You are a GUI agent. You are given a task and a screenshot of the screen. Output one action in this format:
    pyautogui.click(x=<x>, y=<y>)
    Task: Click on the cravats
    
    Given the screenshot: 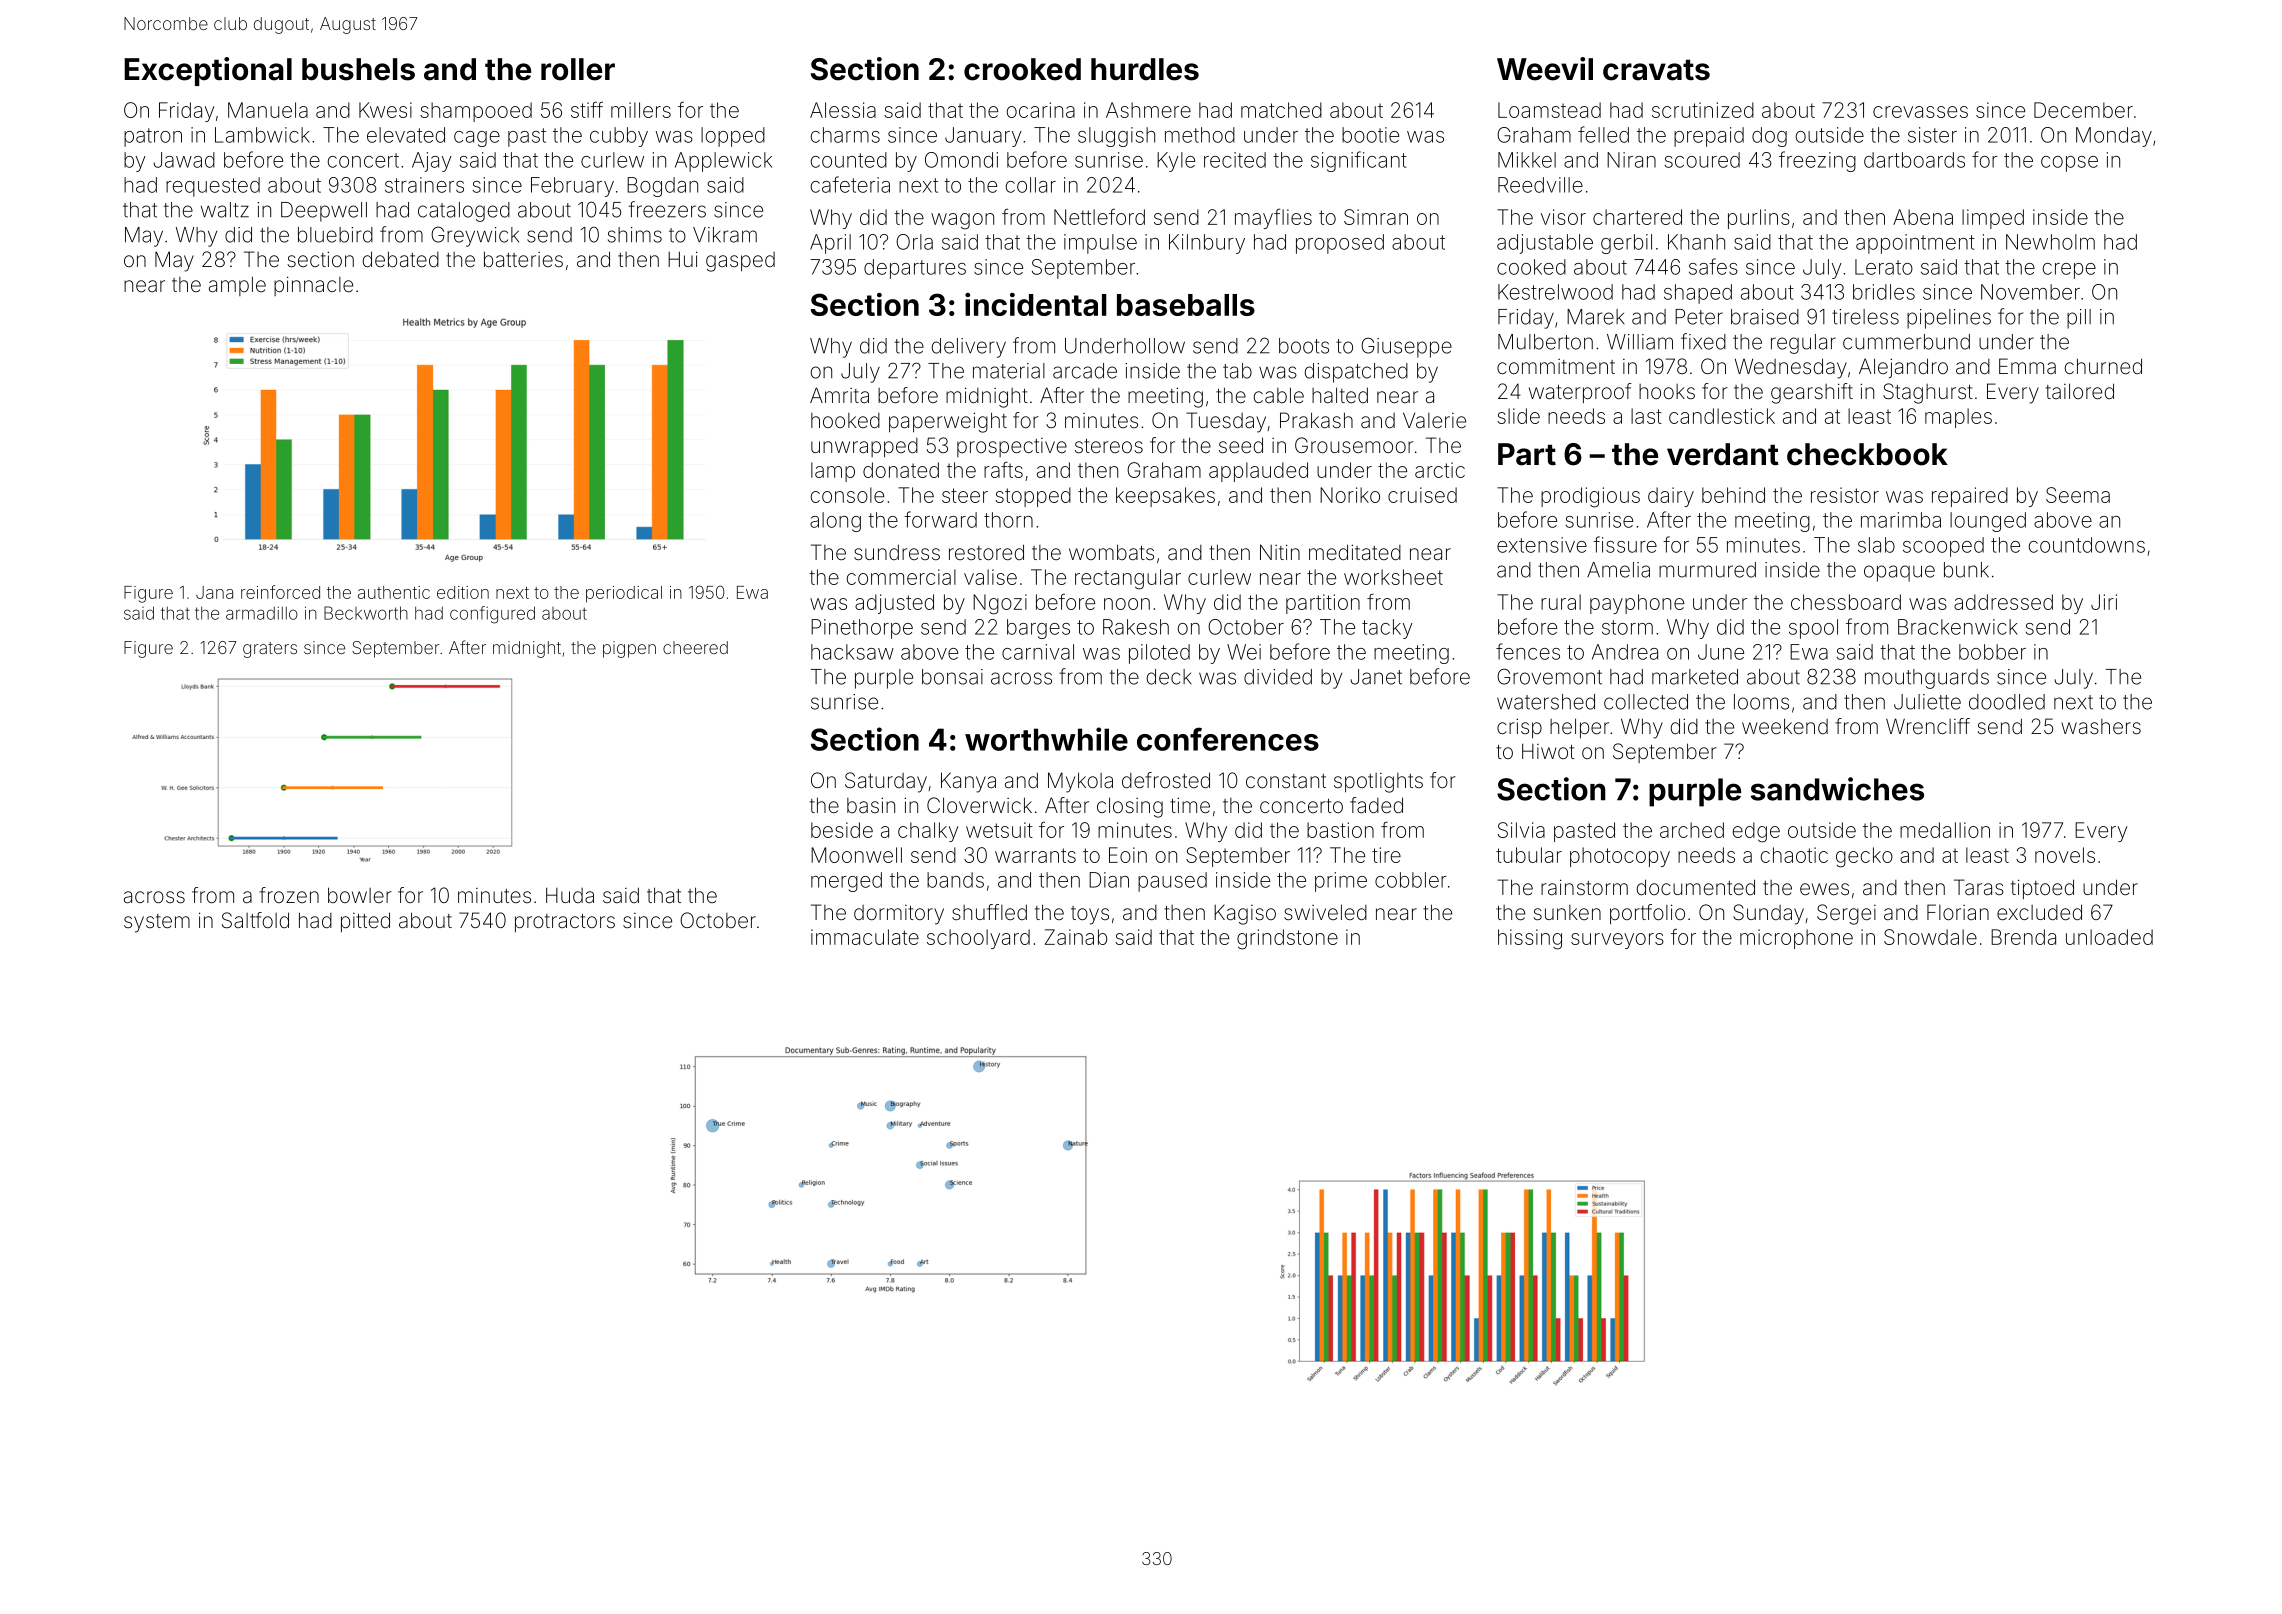 What is the action you would take?
    pyautogui.click(x=1656, y=70)
